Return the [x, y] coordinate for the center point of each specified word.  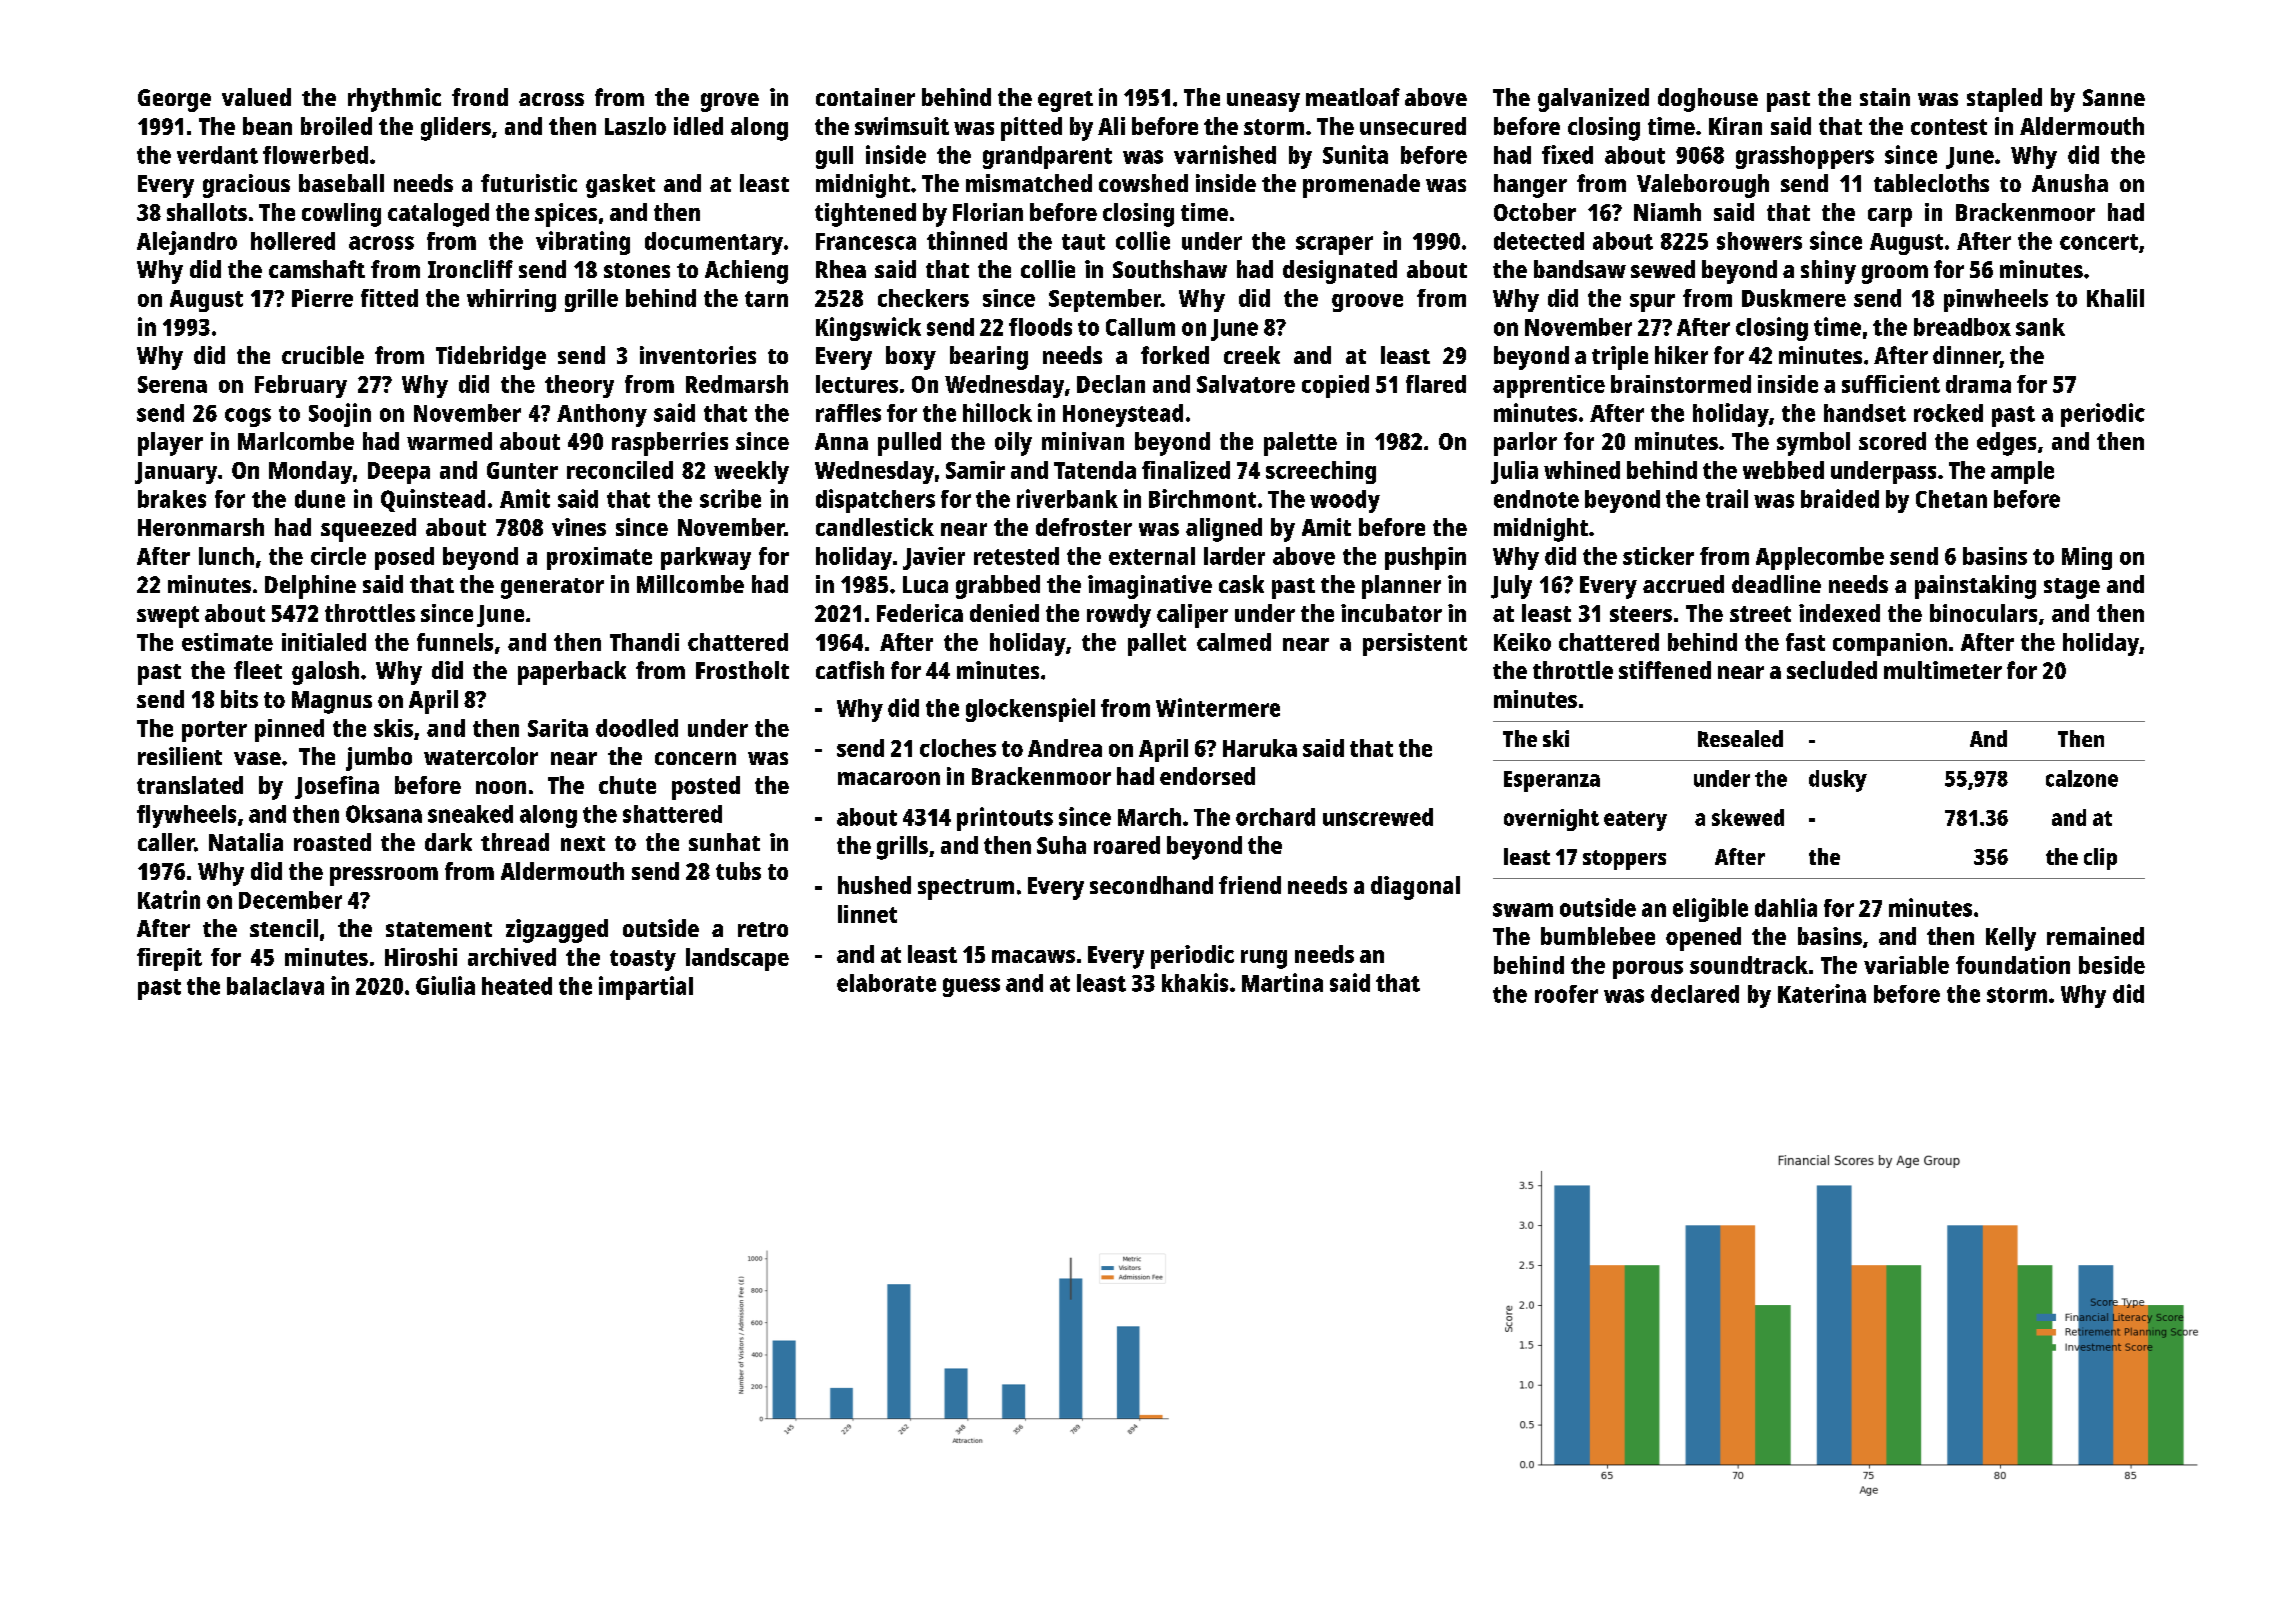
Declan [1111, 384]
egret [1065, 101]
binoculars [1983, 613]
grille [591, 300]
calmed [1234, 642]
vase [257, 758]
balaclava [275, 986]
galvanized [1593, 100]
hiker [1681, 355]
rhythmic [394, 100]
